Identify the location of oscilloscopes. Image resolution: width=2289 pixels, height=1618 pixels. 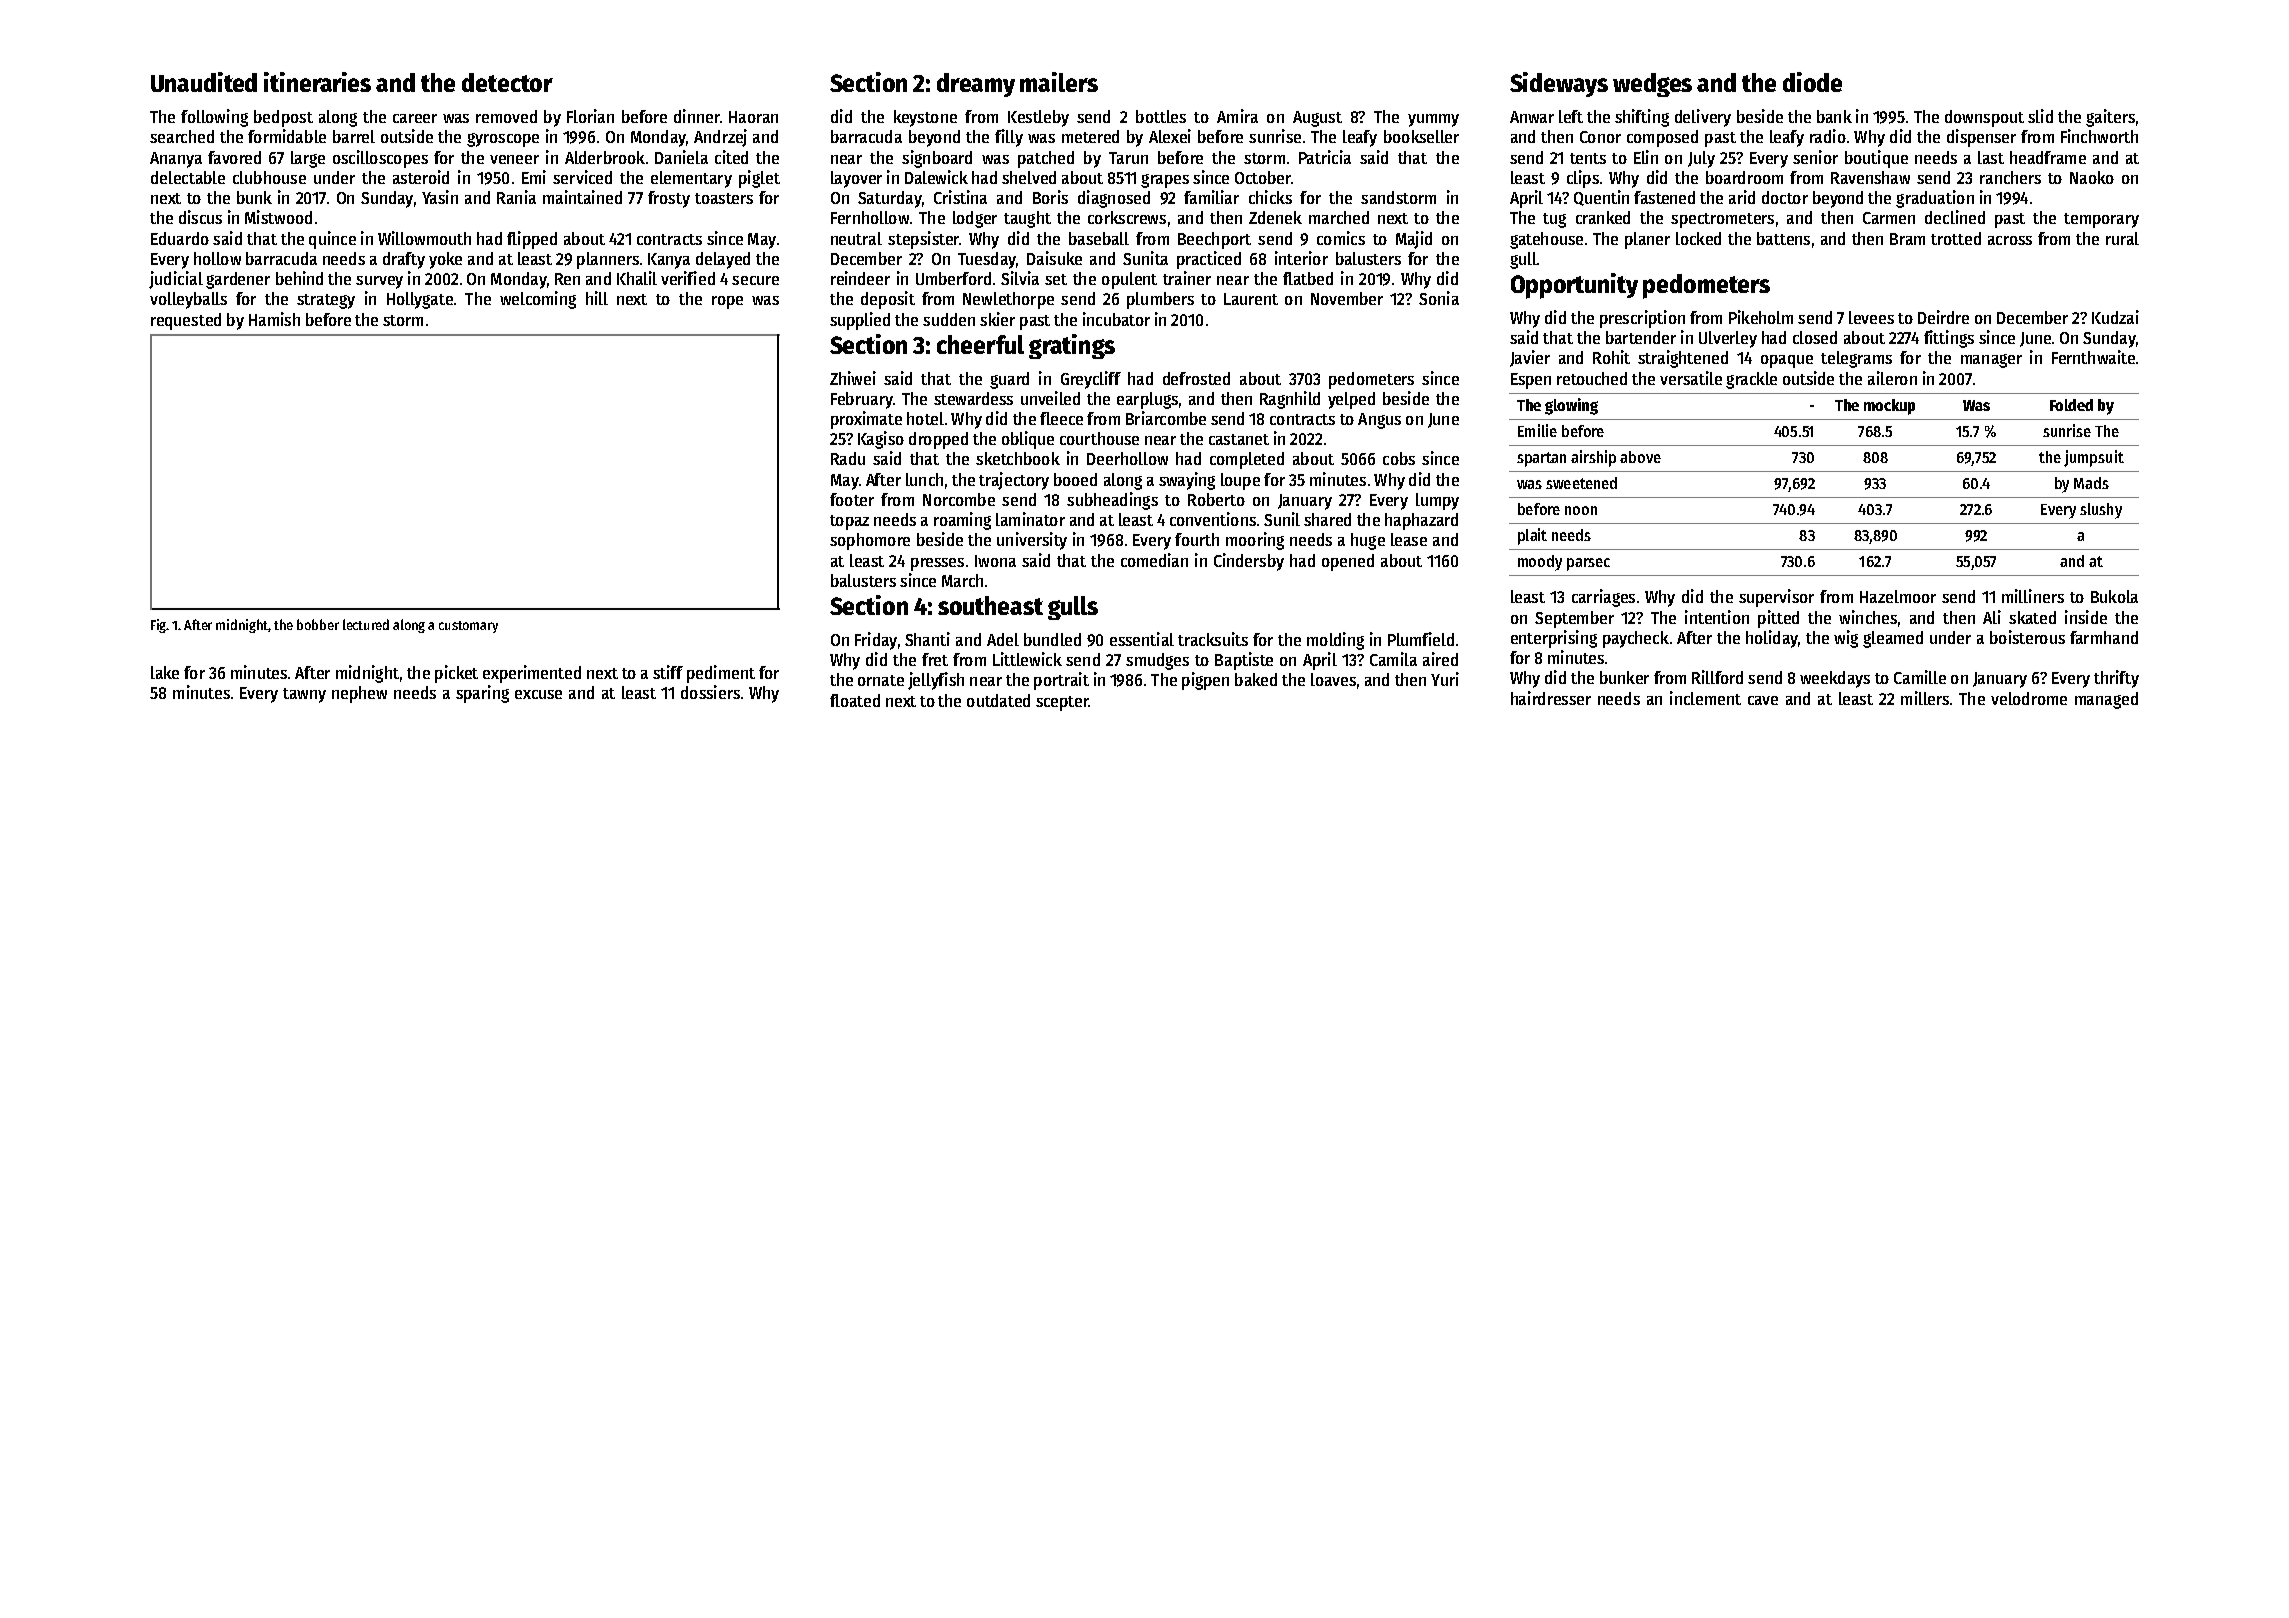
(380, 159).
